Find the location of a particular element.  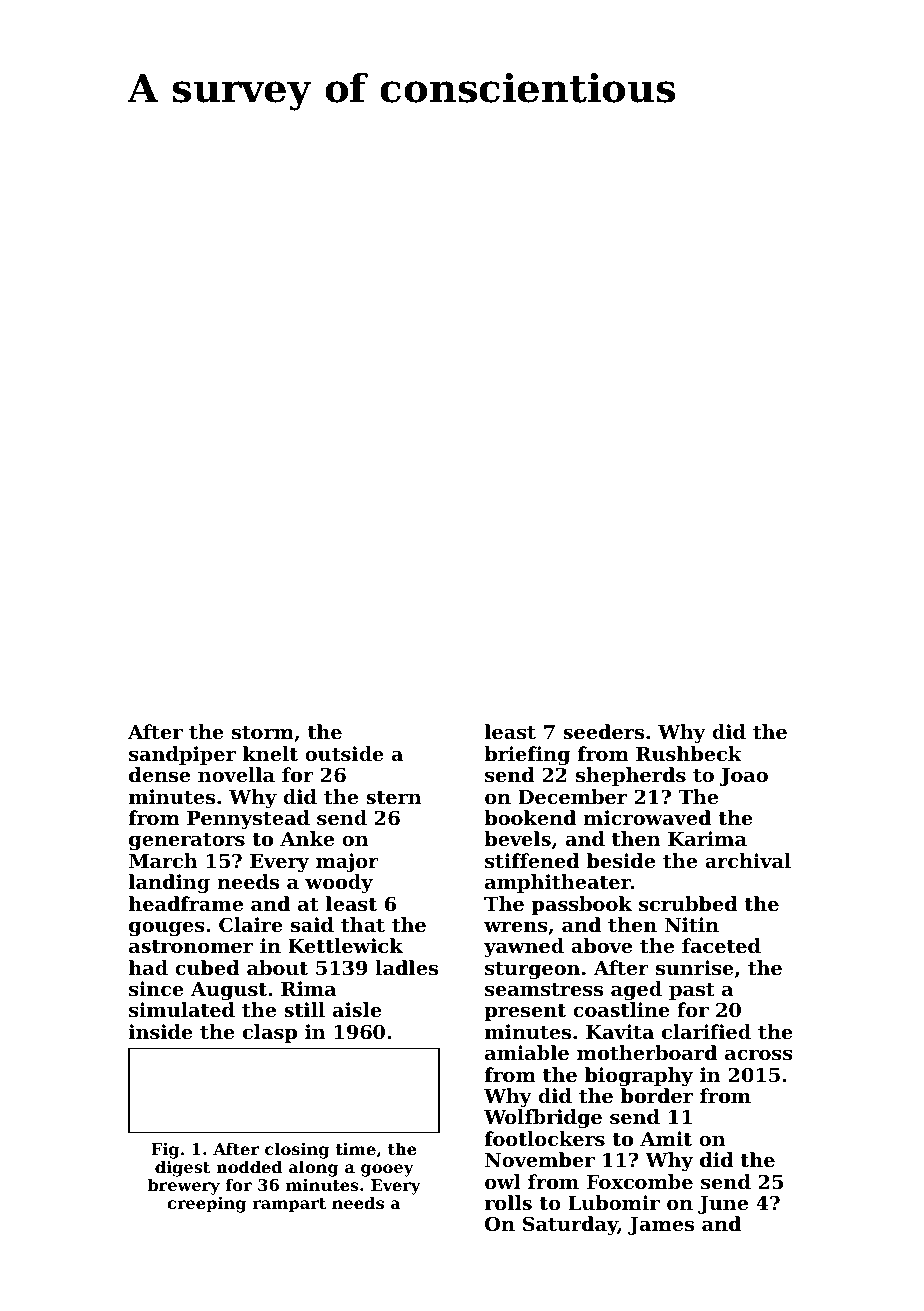

shepherds is located at coordinates (631, 776).
